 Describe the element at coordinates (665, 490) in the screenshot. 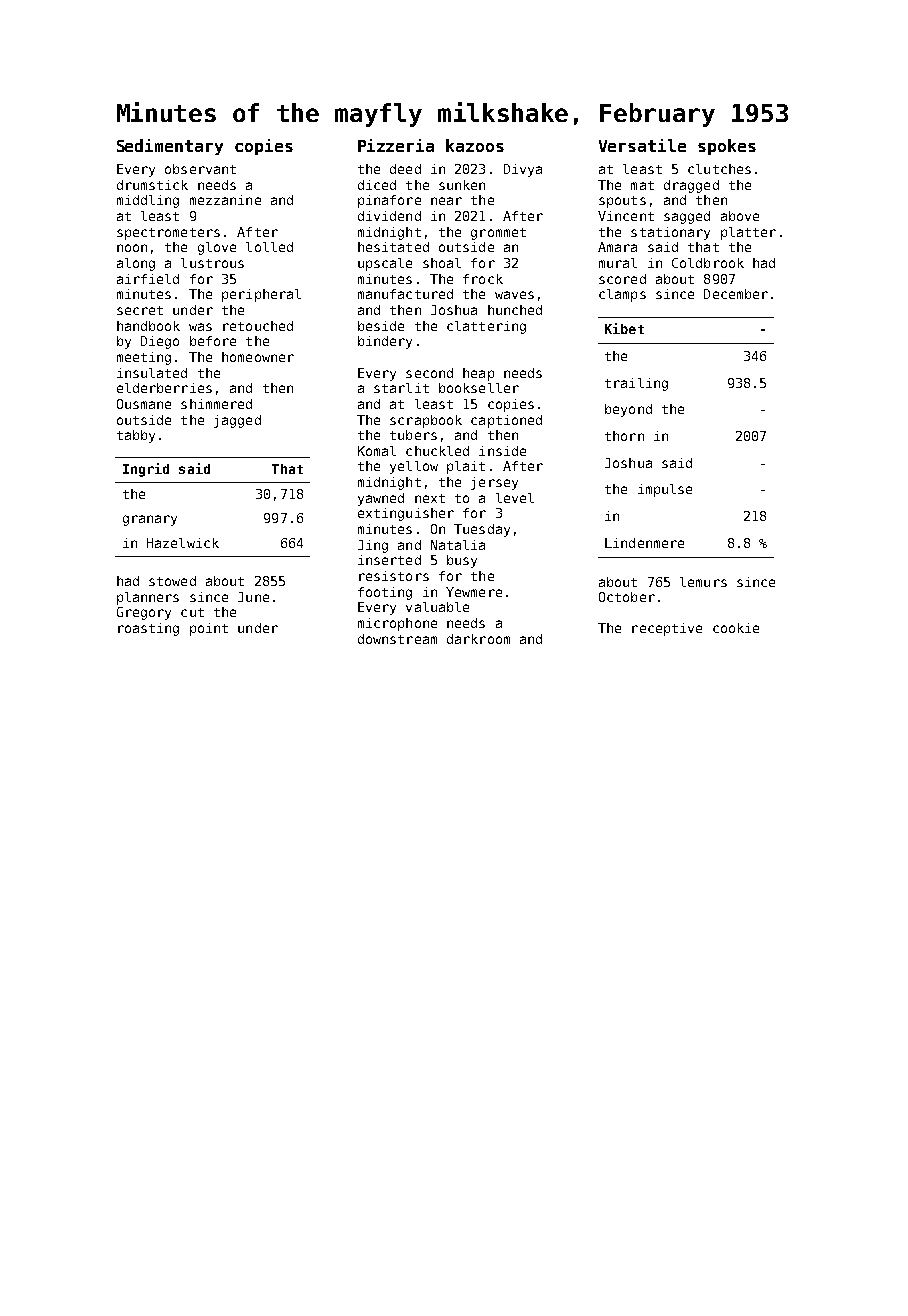

I see `impulse` at that location.
